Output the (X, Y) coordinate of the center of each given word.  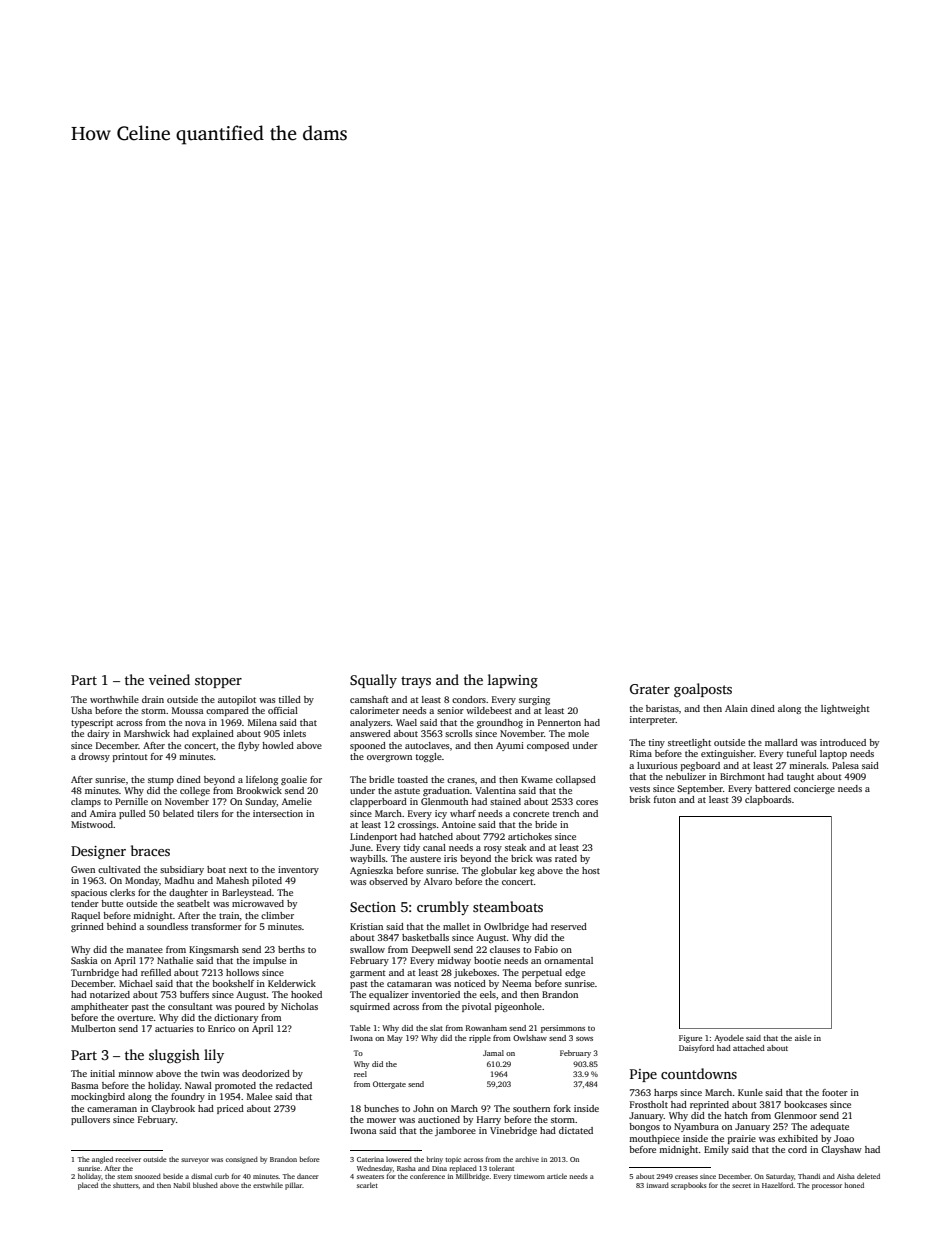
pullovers (90, 1120)
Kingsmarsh (214, 950)
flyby (248, 746)
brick (522, 858)
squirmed (370, 1007)
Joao (844, 1138)
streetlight (689, 743)
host (591, 870)
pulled (132, 814)
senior (450, 710)
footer (835, 1092)
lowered (399, 1159)
